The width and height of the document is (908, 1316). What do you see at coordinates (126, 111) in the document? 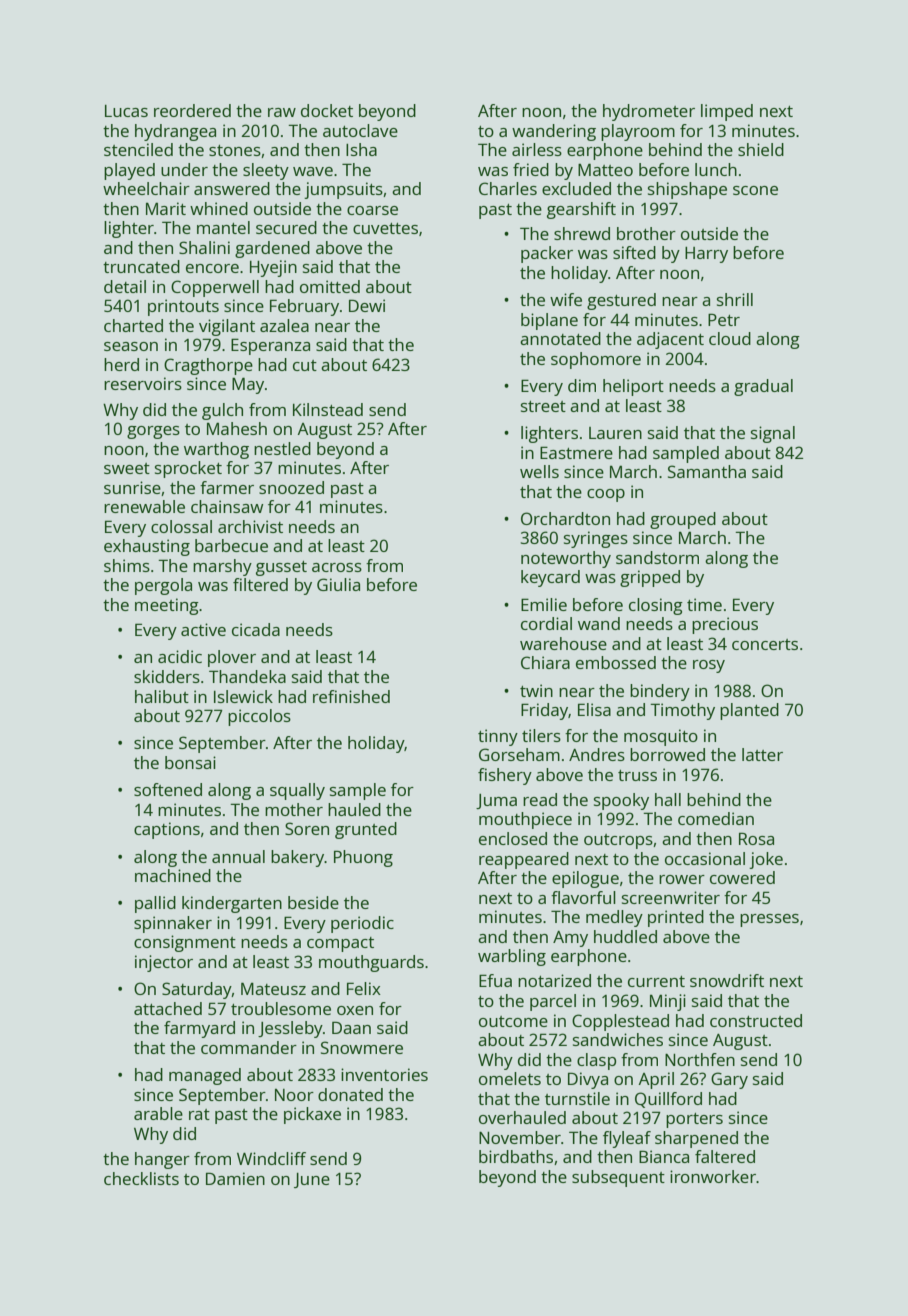
I see `Lucas` at bounding box center [126, 111].
